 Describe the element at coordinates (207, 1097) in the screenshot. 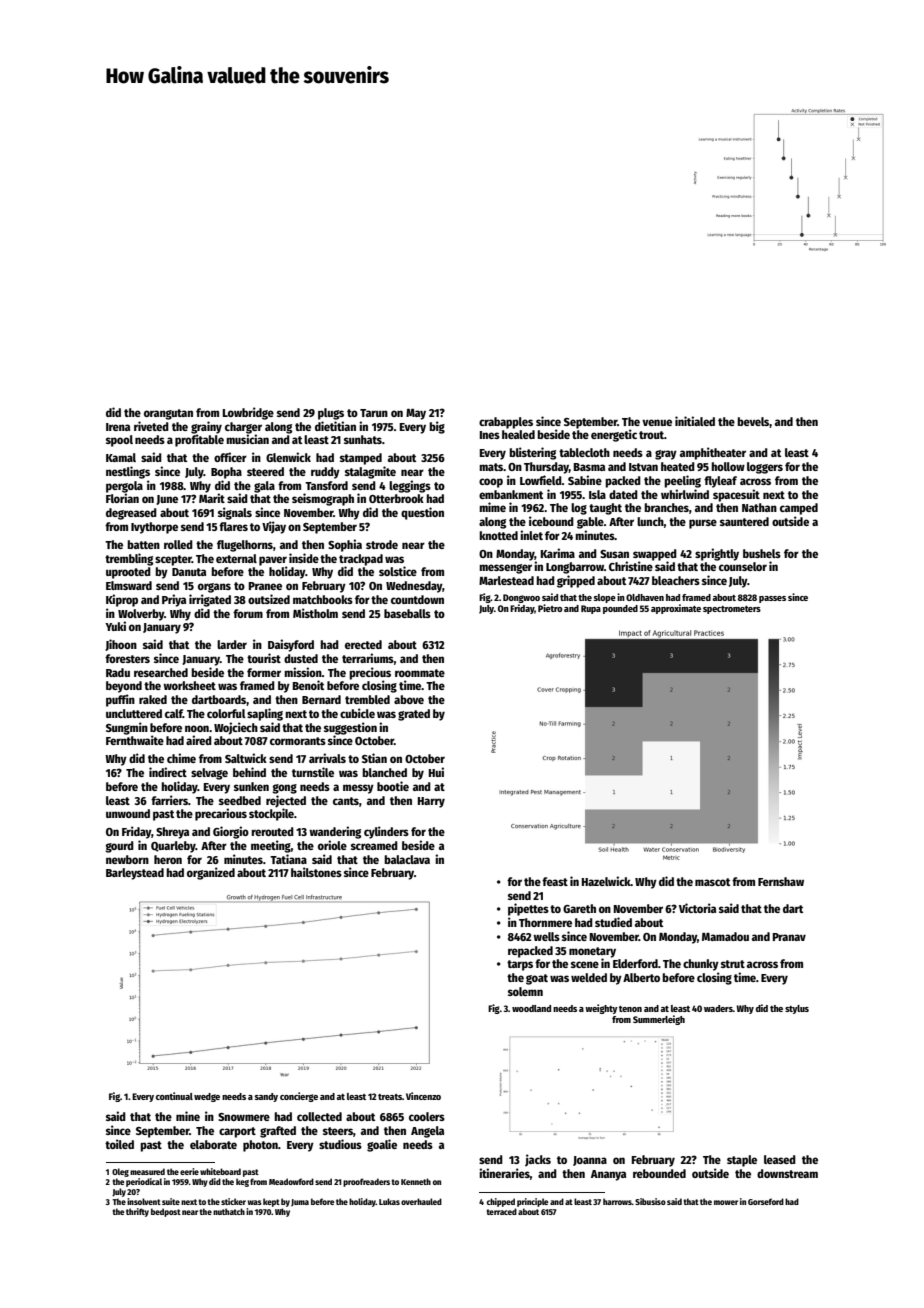

I see `wedge` at that location.
